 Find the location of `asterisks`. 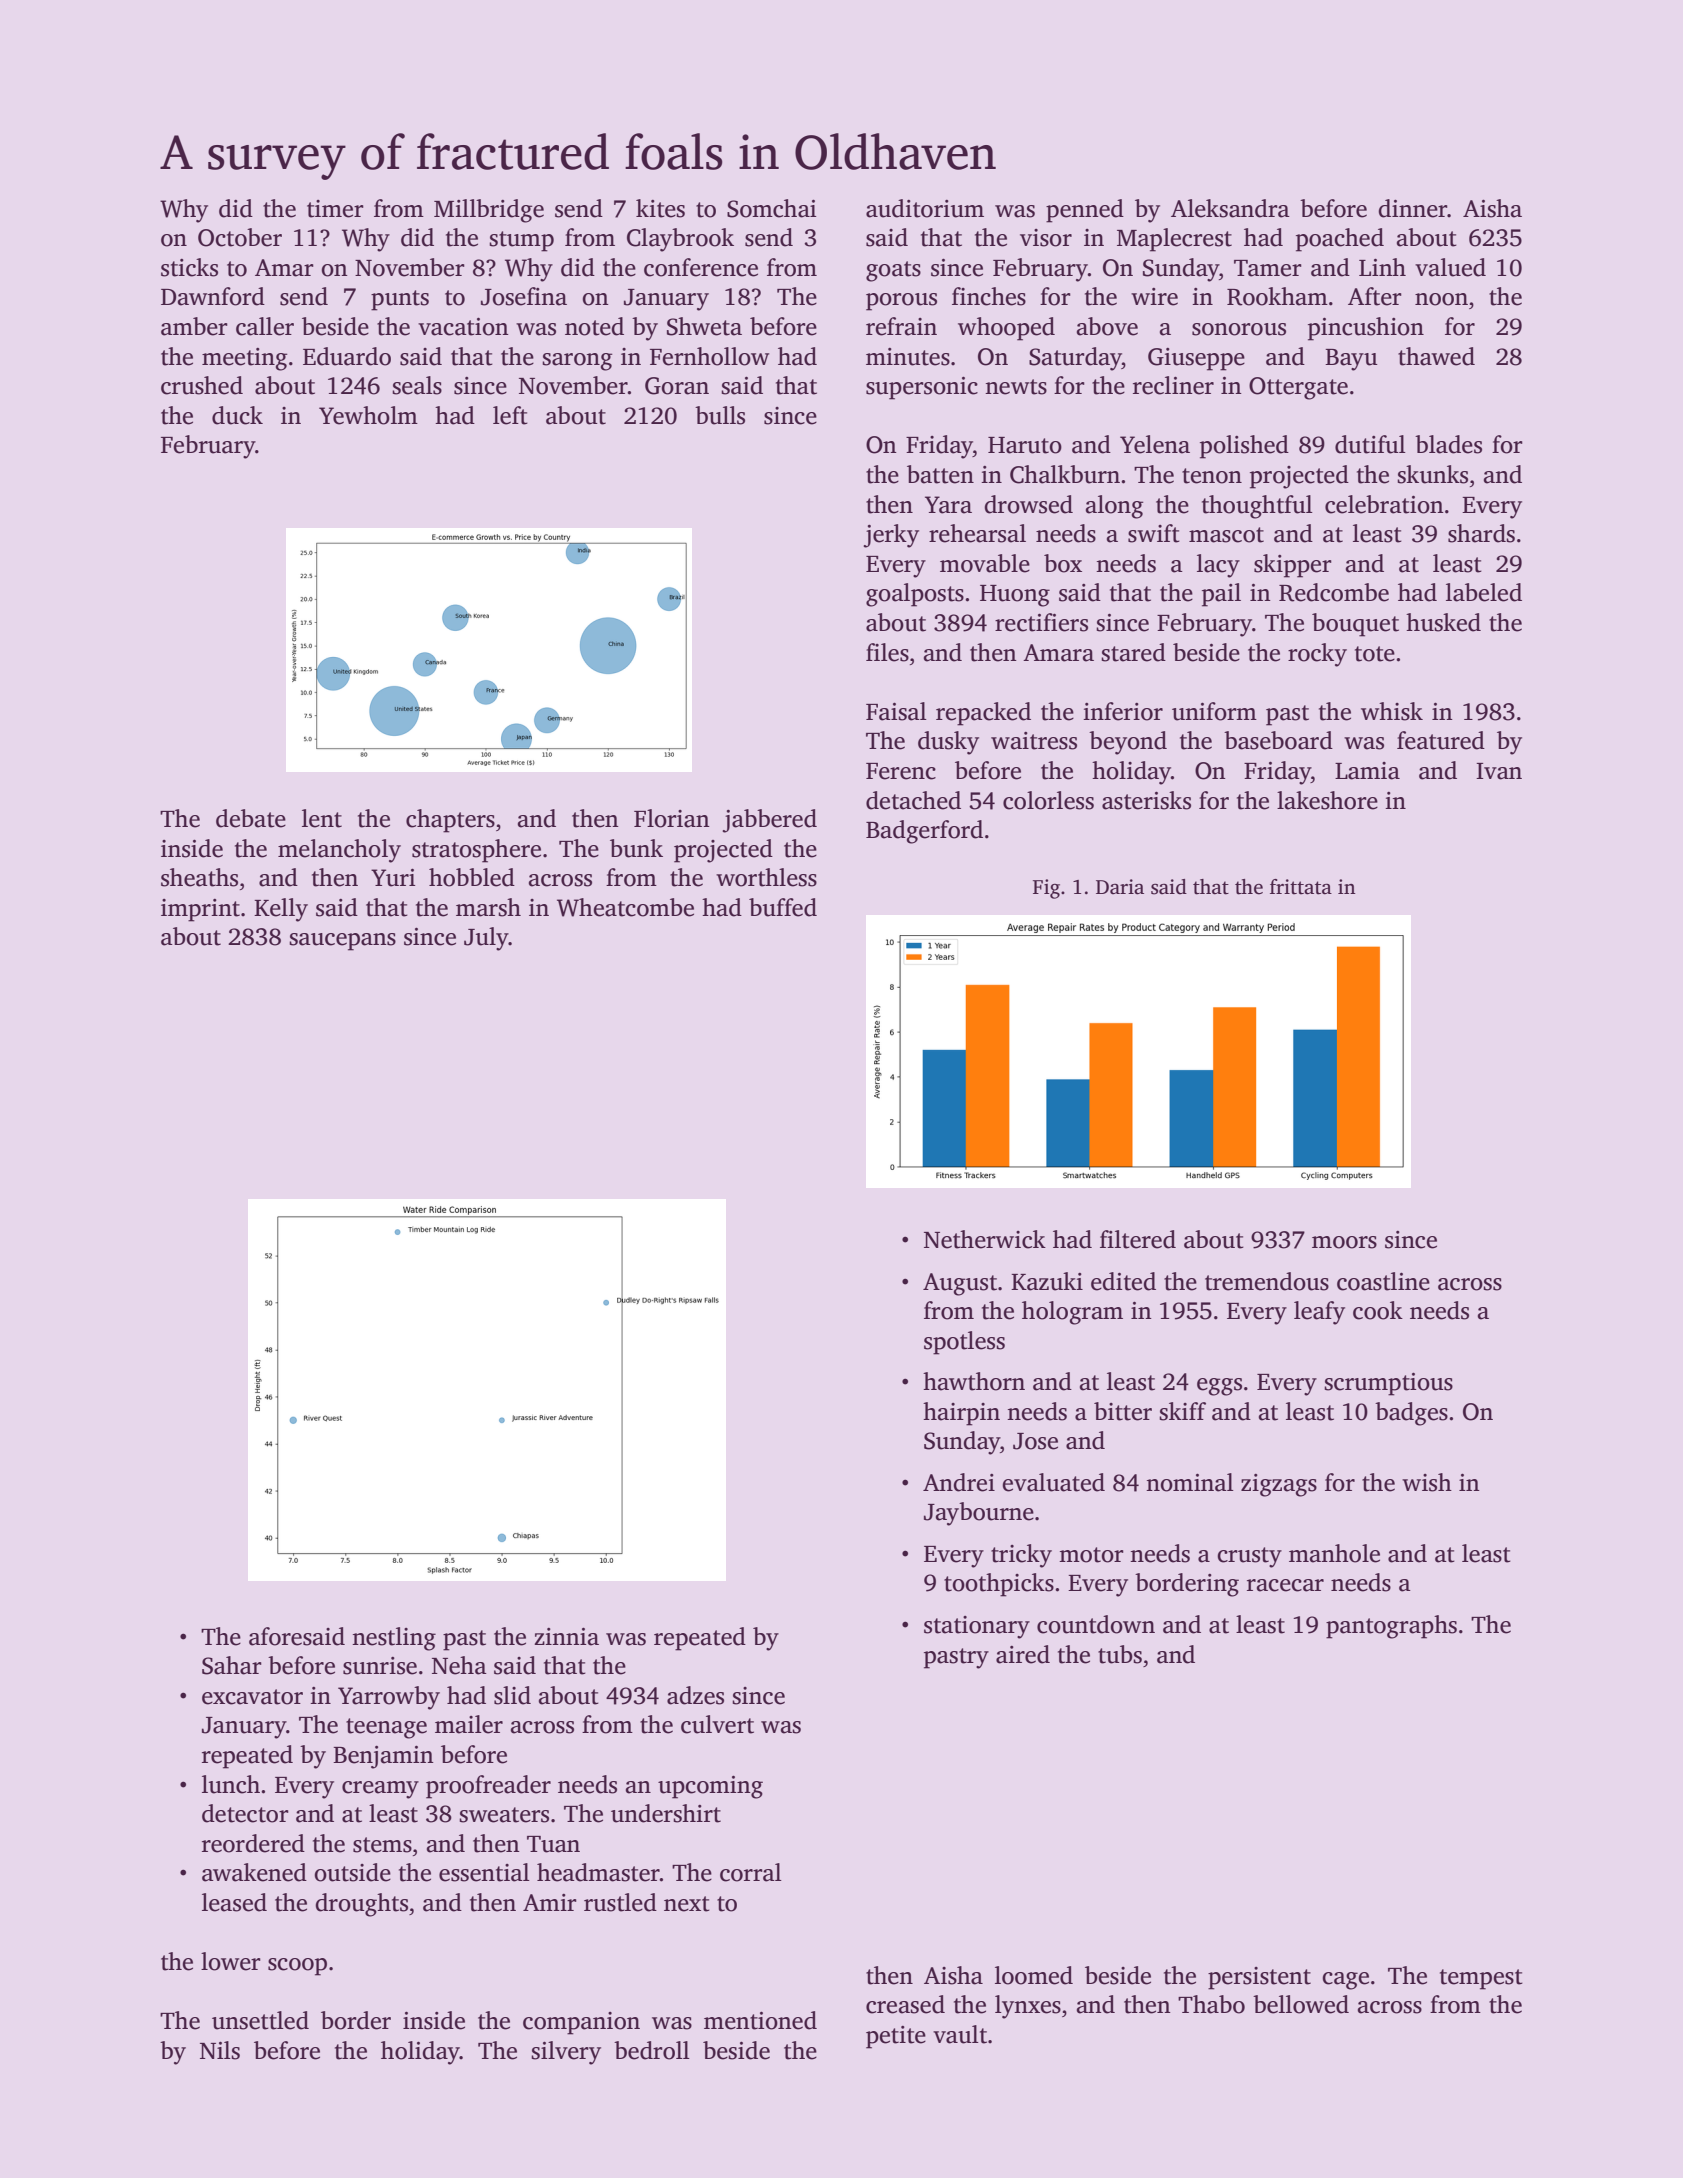

asterisks is located at coordinates (1146, 800).
